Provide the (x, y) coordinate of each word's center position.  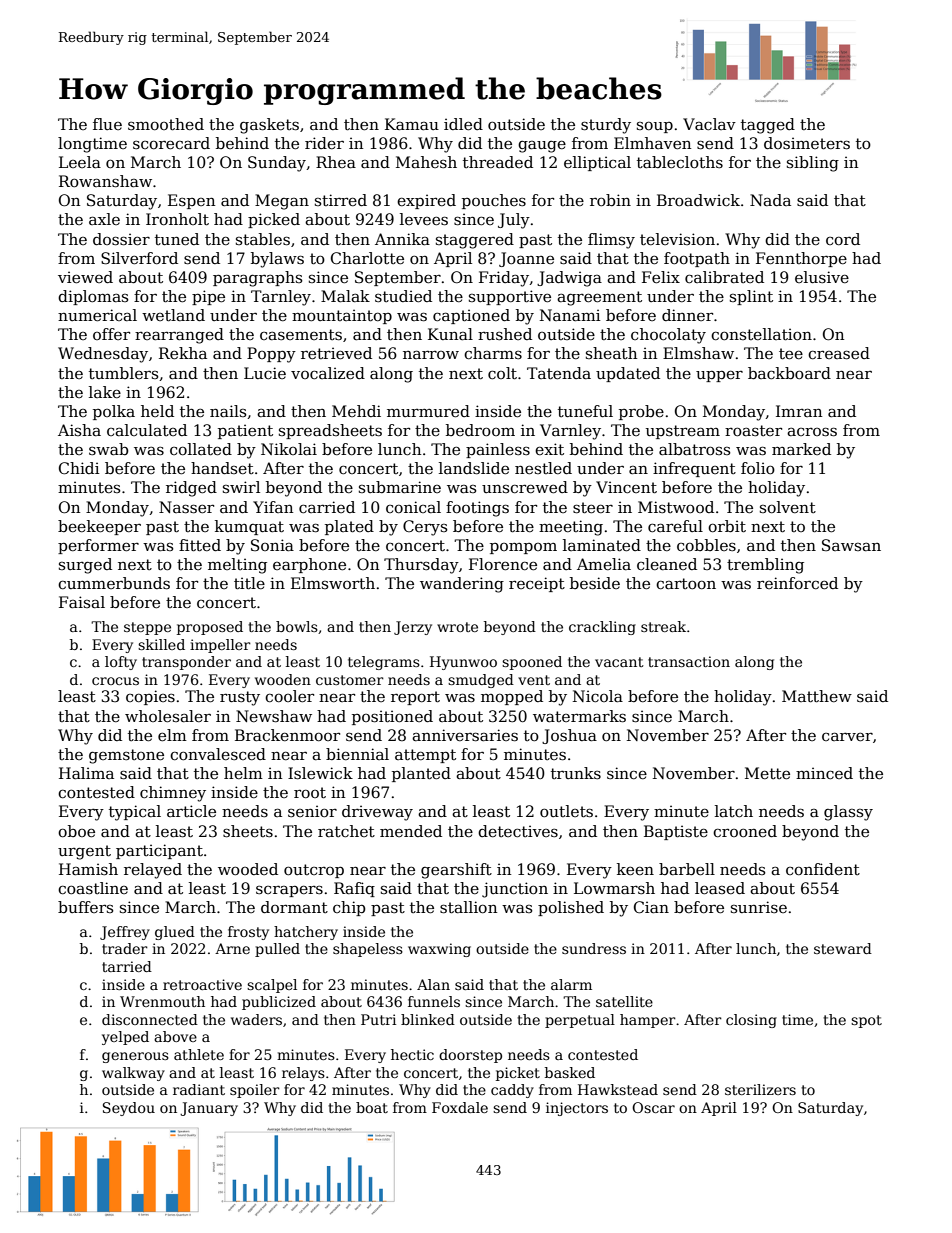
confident (823, 869)
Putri (378, 1019)
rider (324, 143)
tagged (768, 126)
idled (463, 124)
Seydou (129, 1109)
